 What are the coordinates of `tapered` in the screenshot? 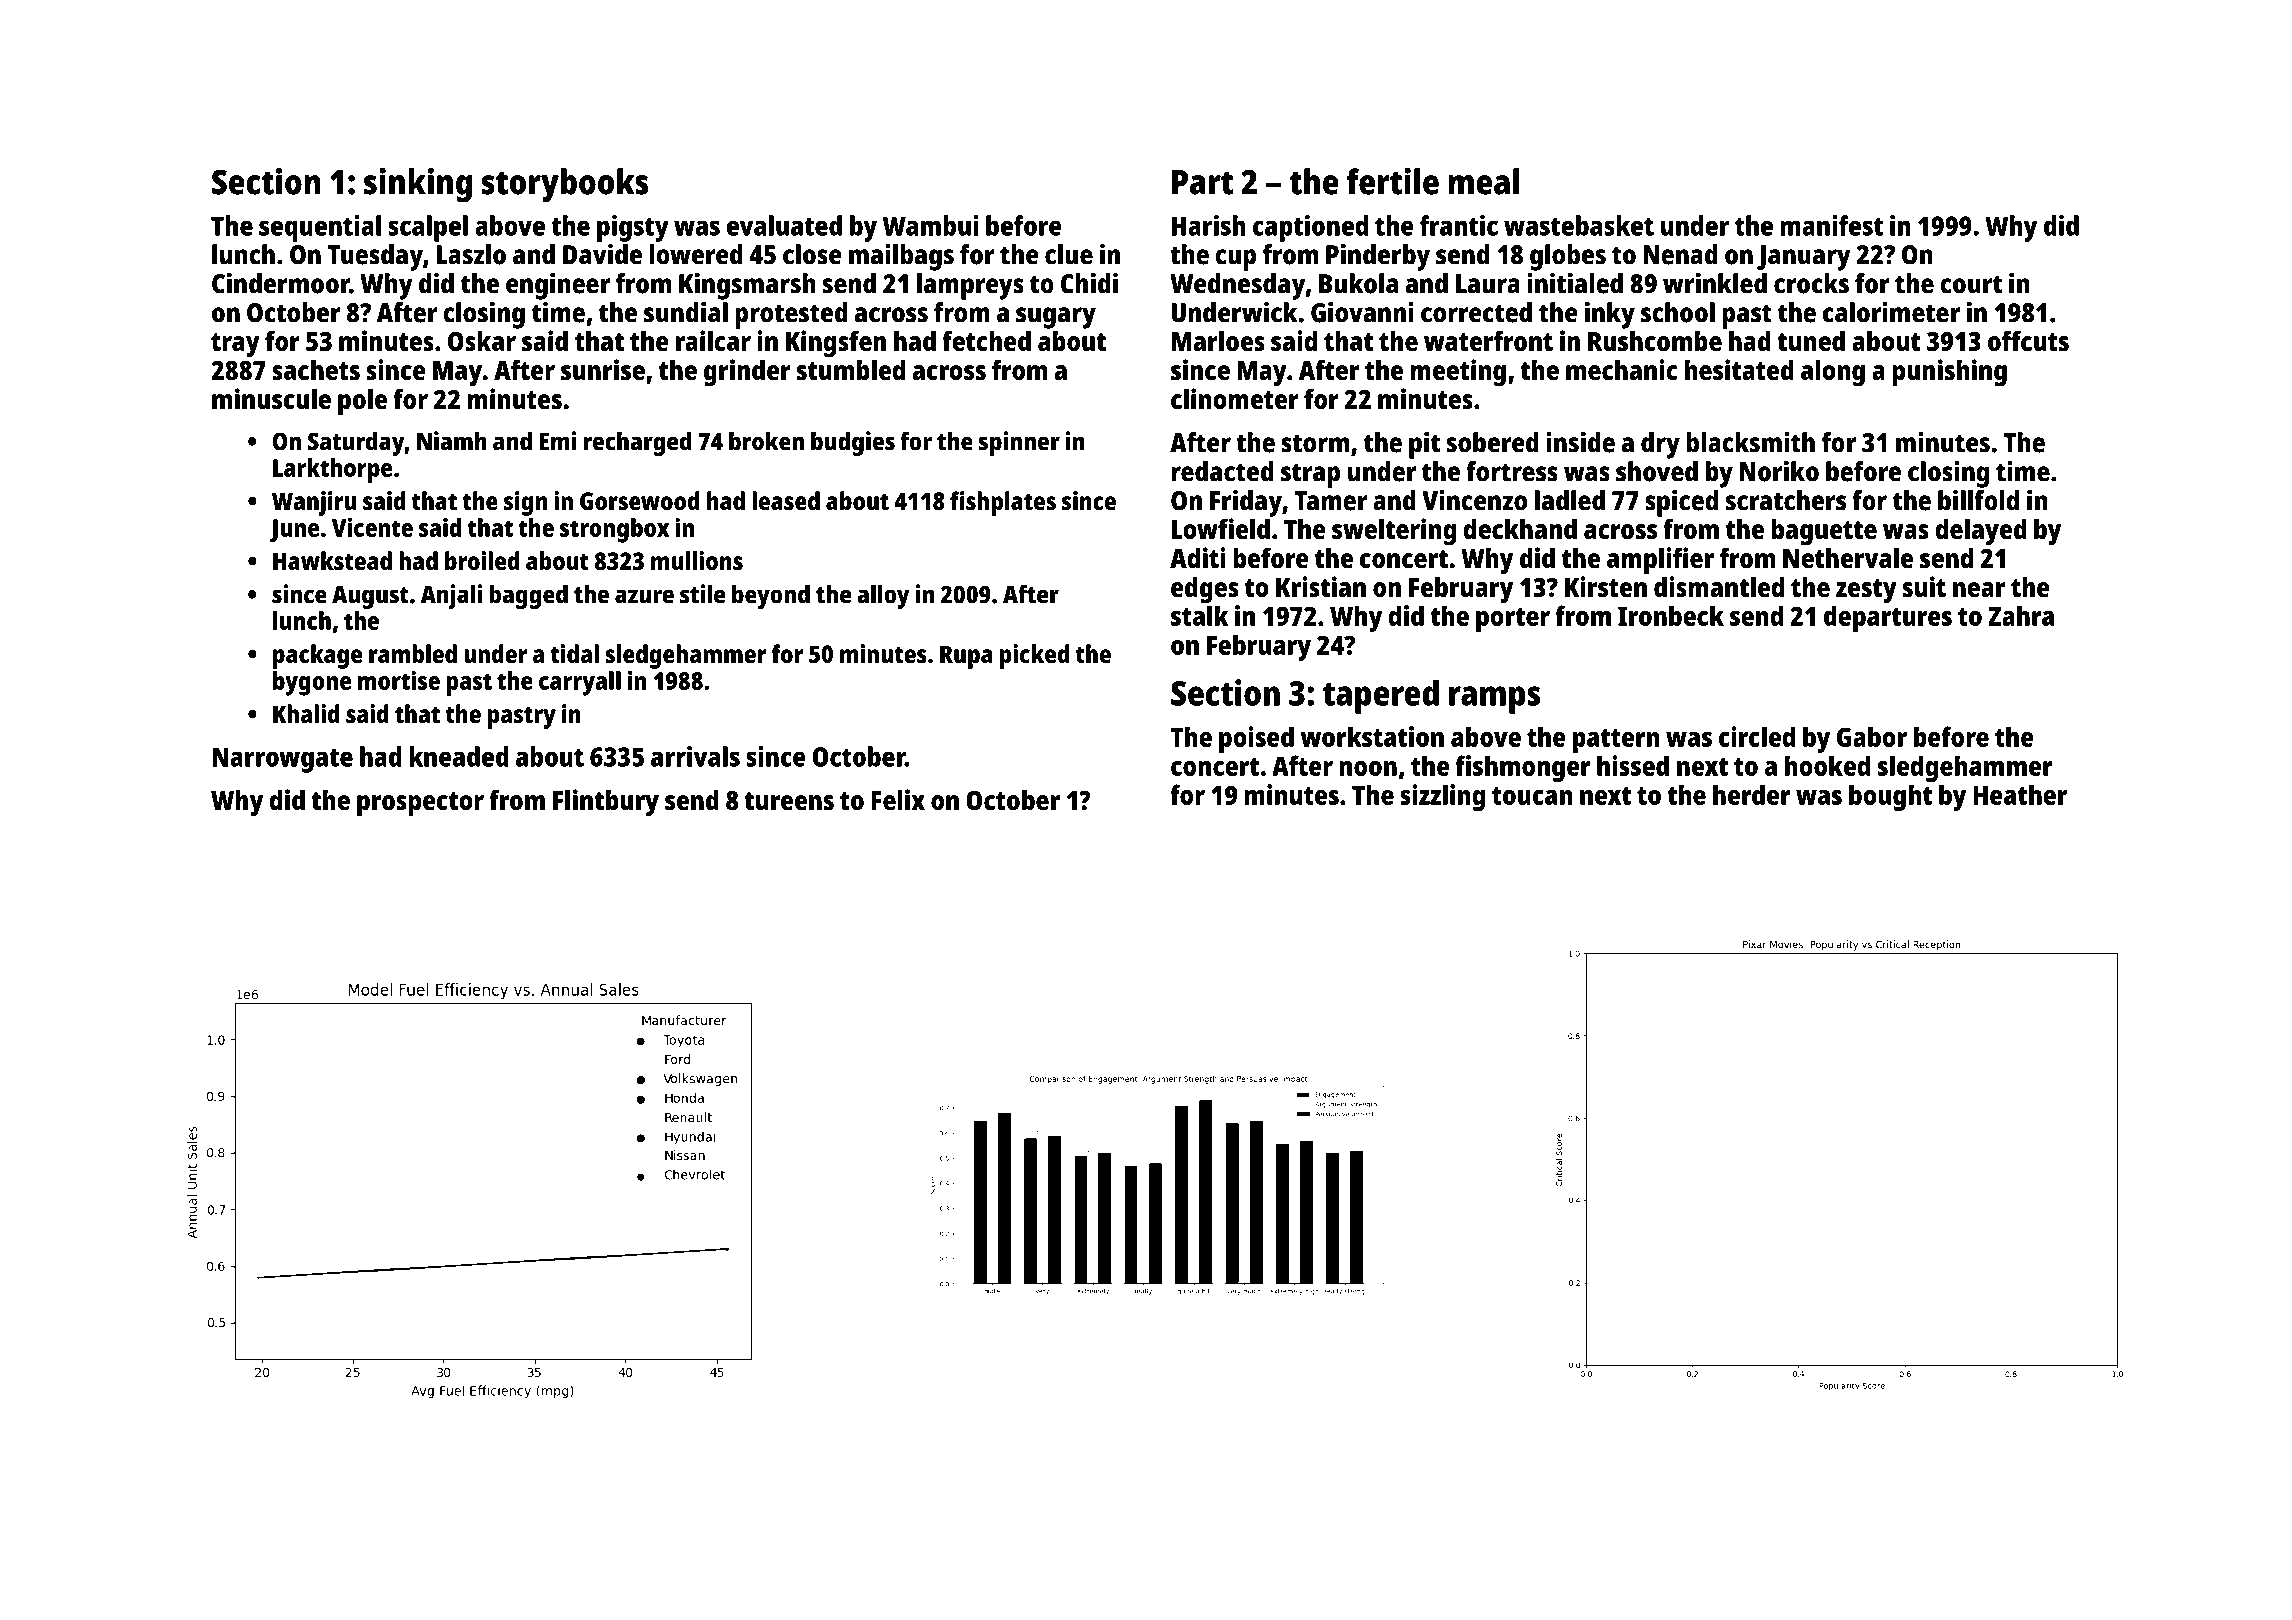 It's located at (1381, 696).
